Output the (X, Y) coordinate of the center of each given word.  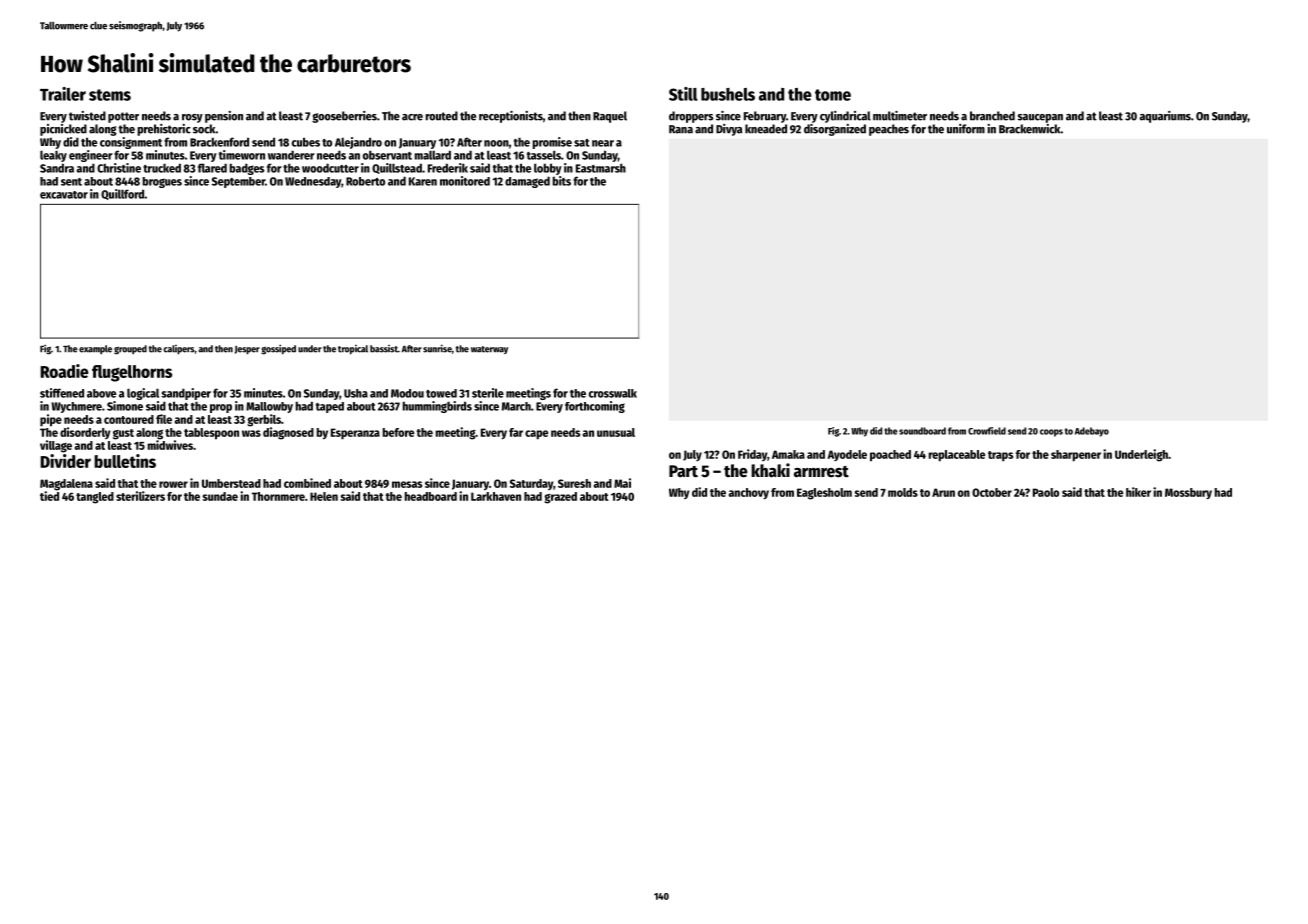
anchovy (749, 494)
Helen (324, 496)
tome (833, 95)
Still (683, 94)
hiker (1138, 492)
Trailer (63, 94)
